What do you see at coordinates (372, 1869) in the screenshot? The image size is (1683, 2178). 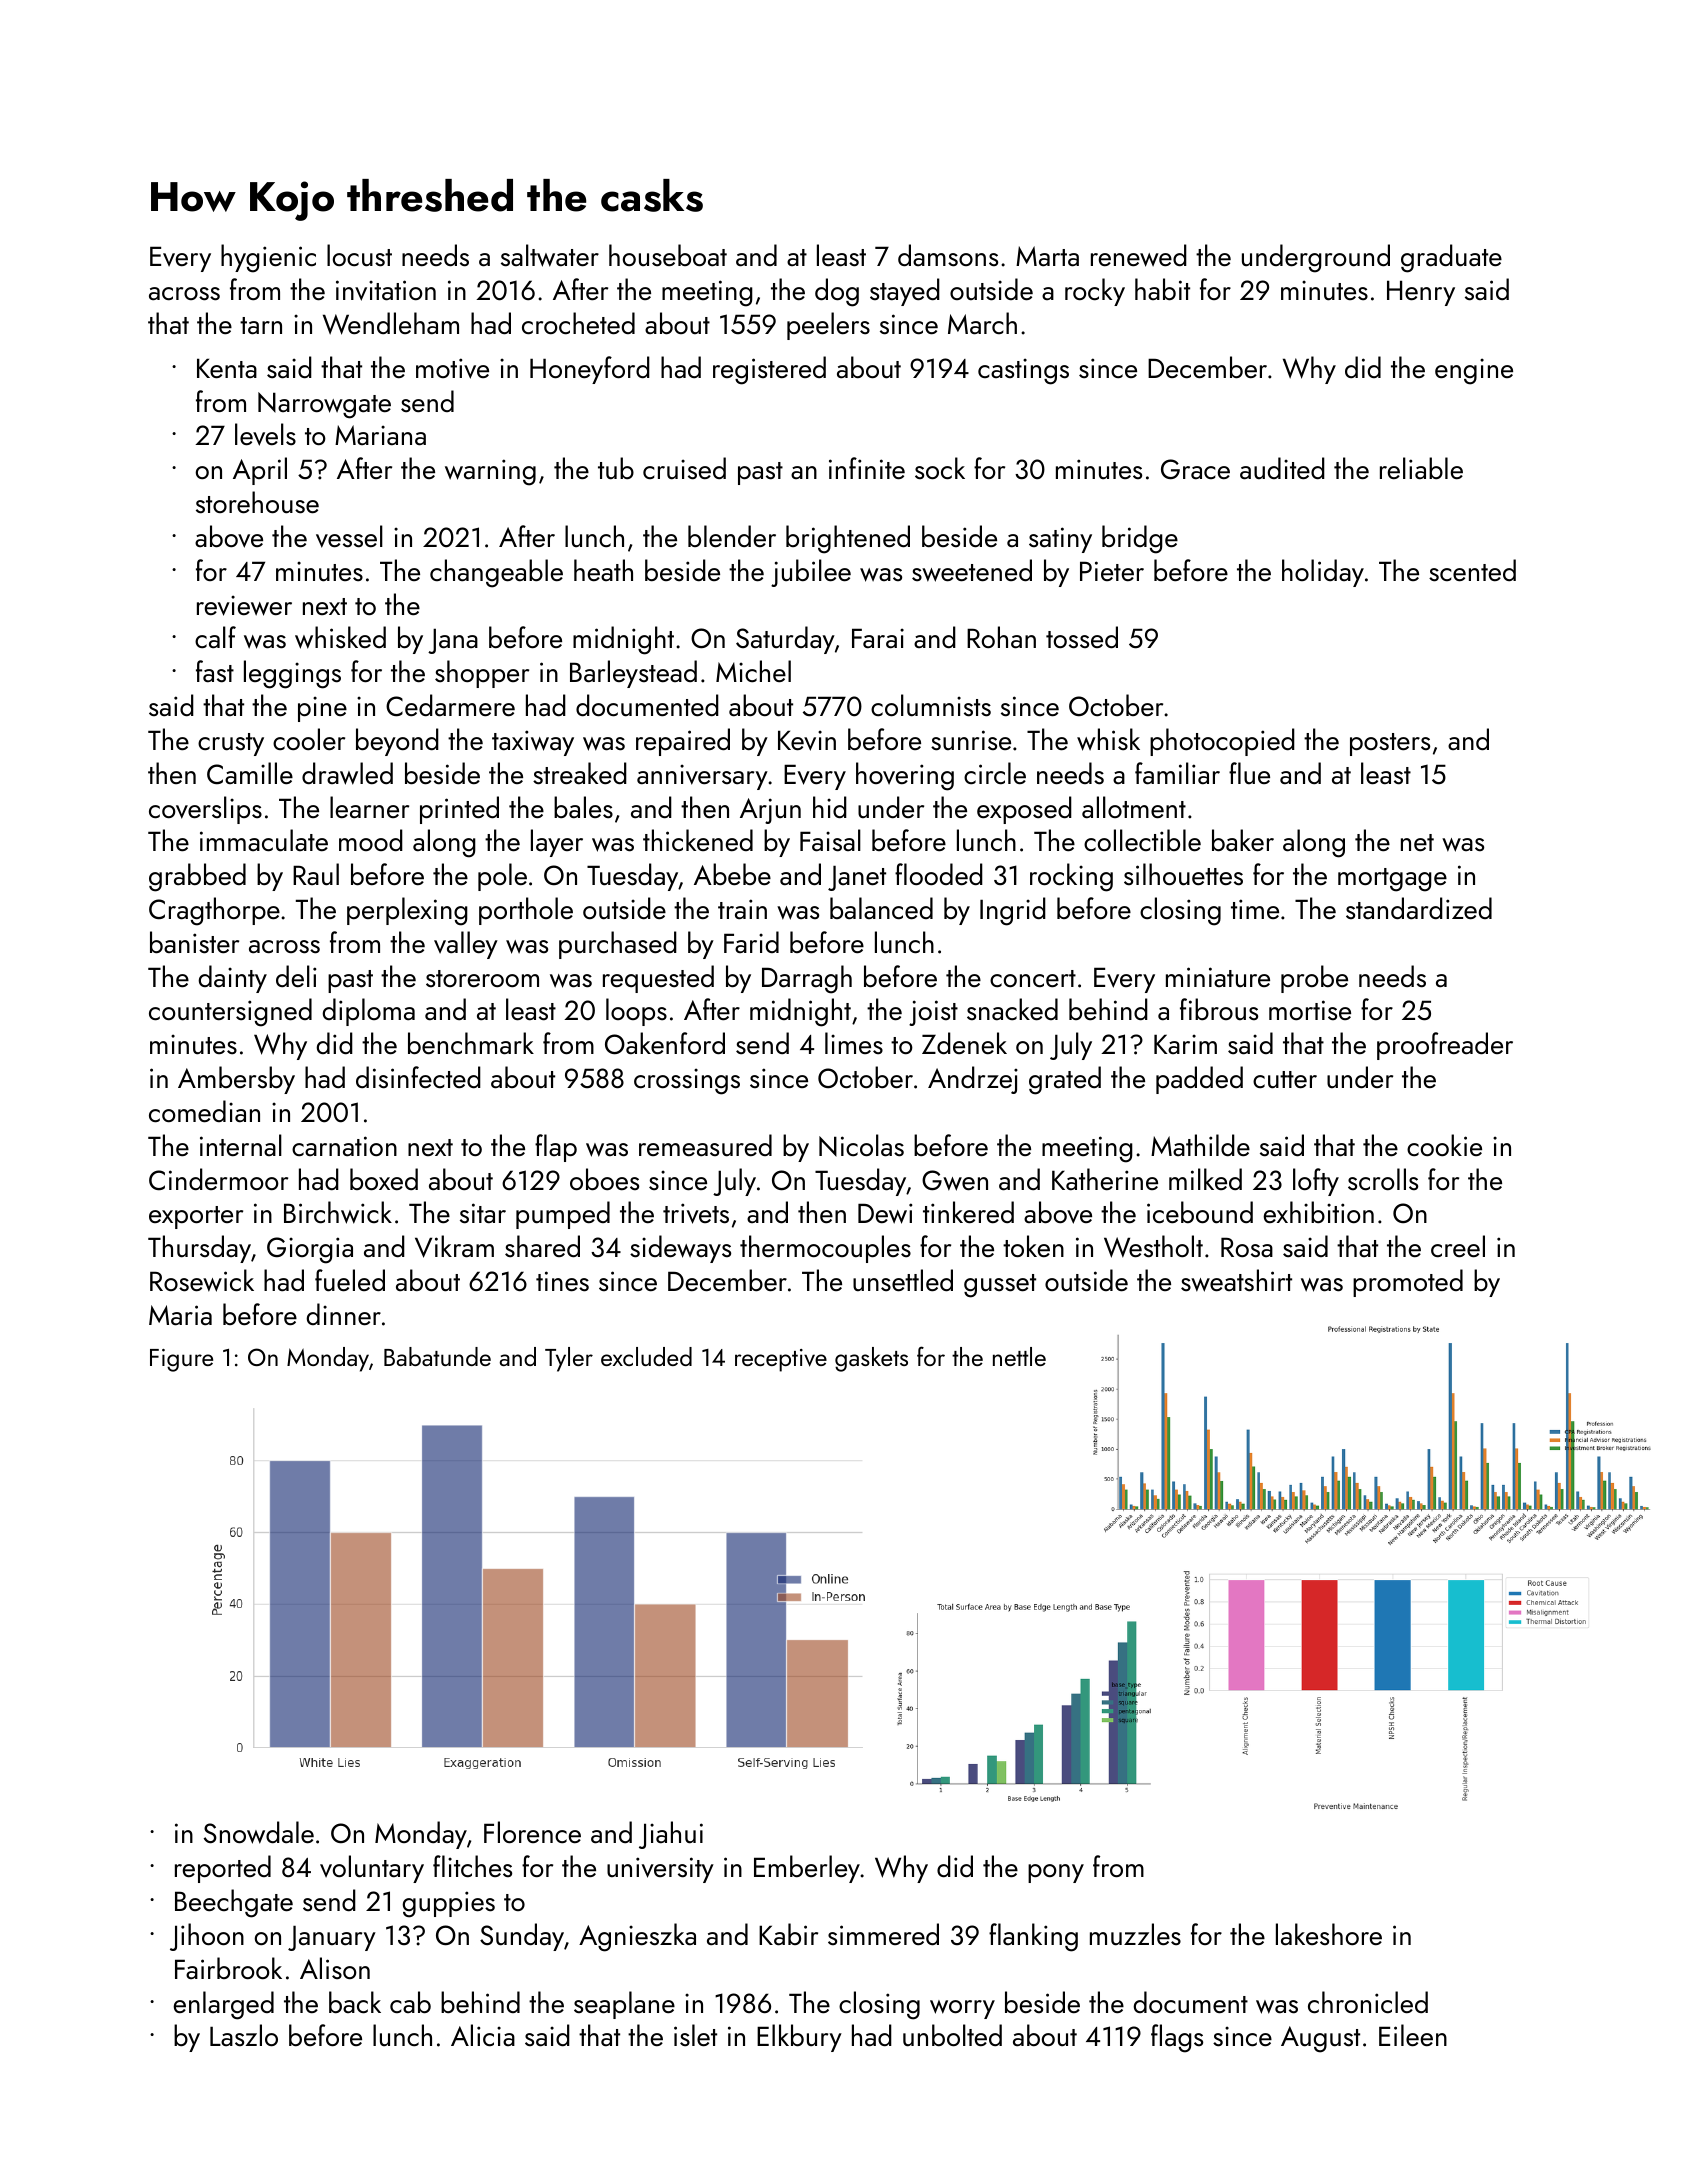 I see `voluntary` at bounding box center [372, 1869].
